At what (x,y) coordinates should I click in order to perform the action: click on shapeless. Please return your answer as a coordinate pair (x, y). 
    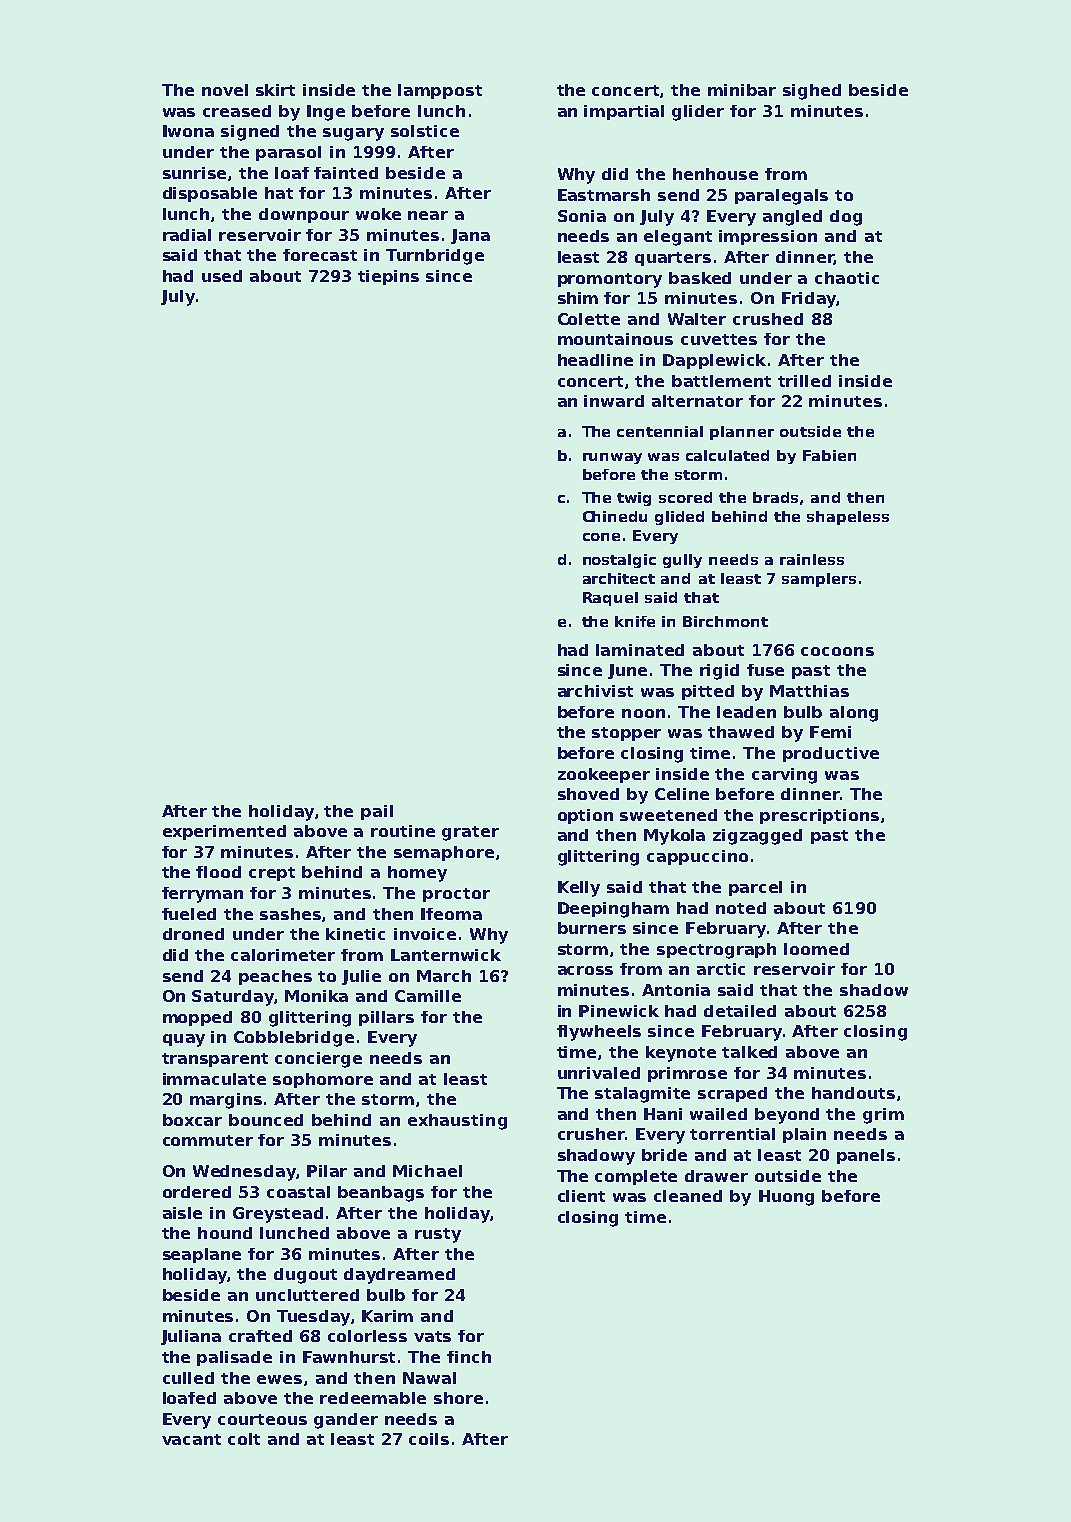
    Looking at the image, I should click on (848, 518).
